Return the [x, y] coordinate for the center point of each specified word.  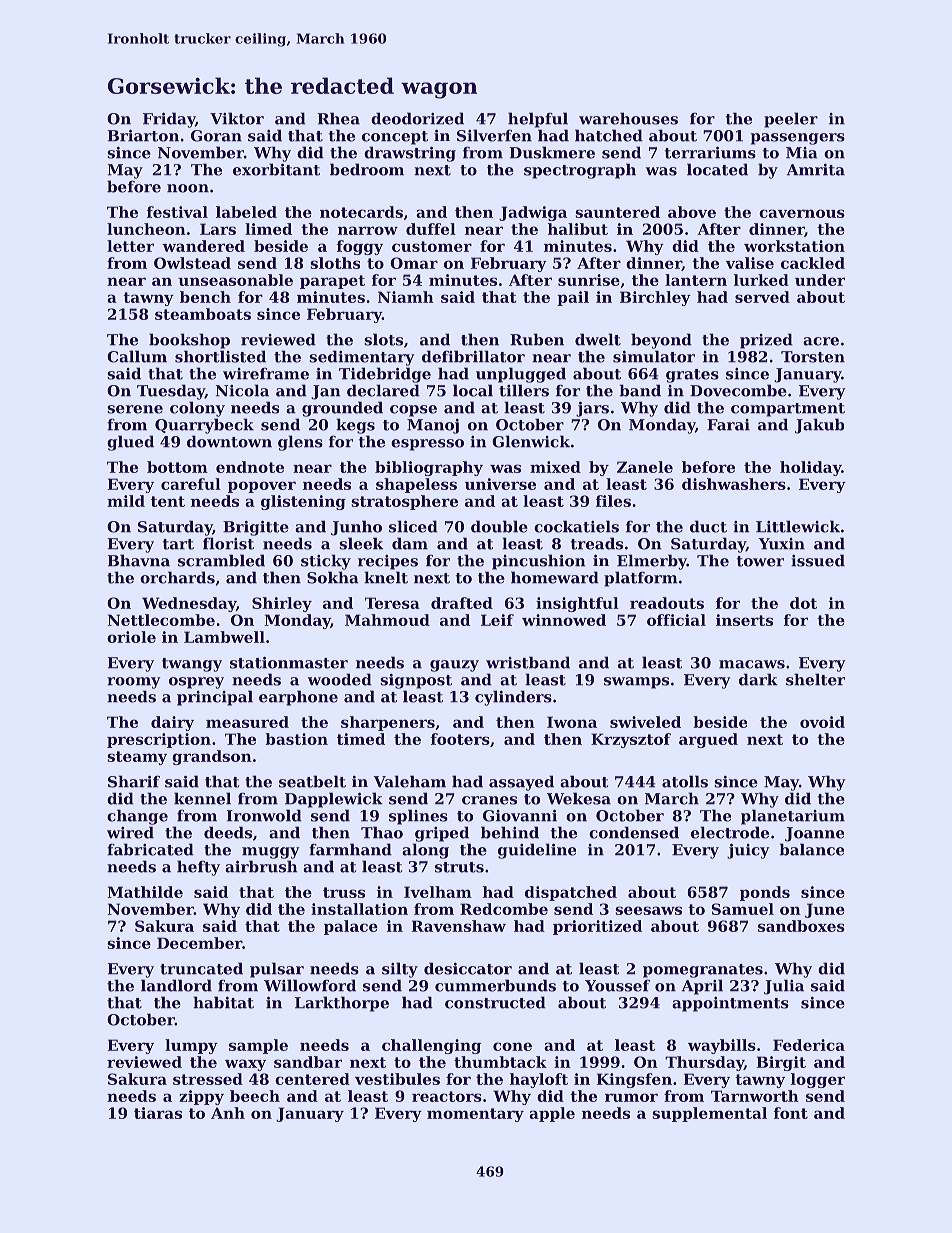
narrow [368, 230]
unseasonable [235, 280]
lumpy [191, 1046]
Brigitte [256, 528]
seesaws [648, 910]
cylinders [513, 698]
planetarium [793, 817]
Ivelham [438, 892]
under [820, 280]
